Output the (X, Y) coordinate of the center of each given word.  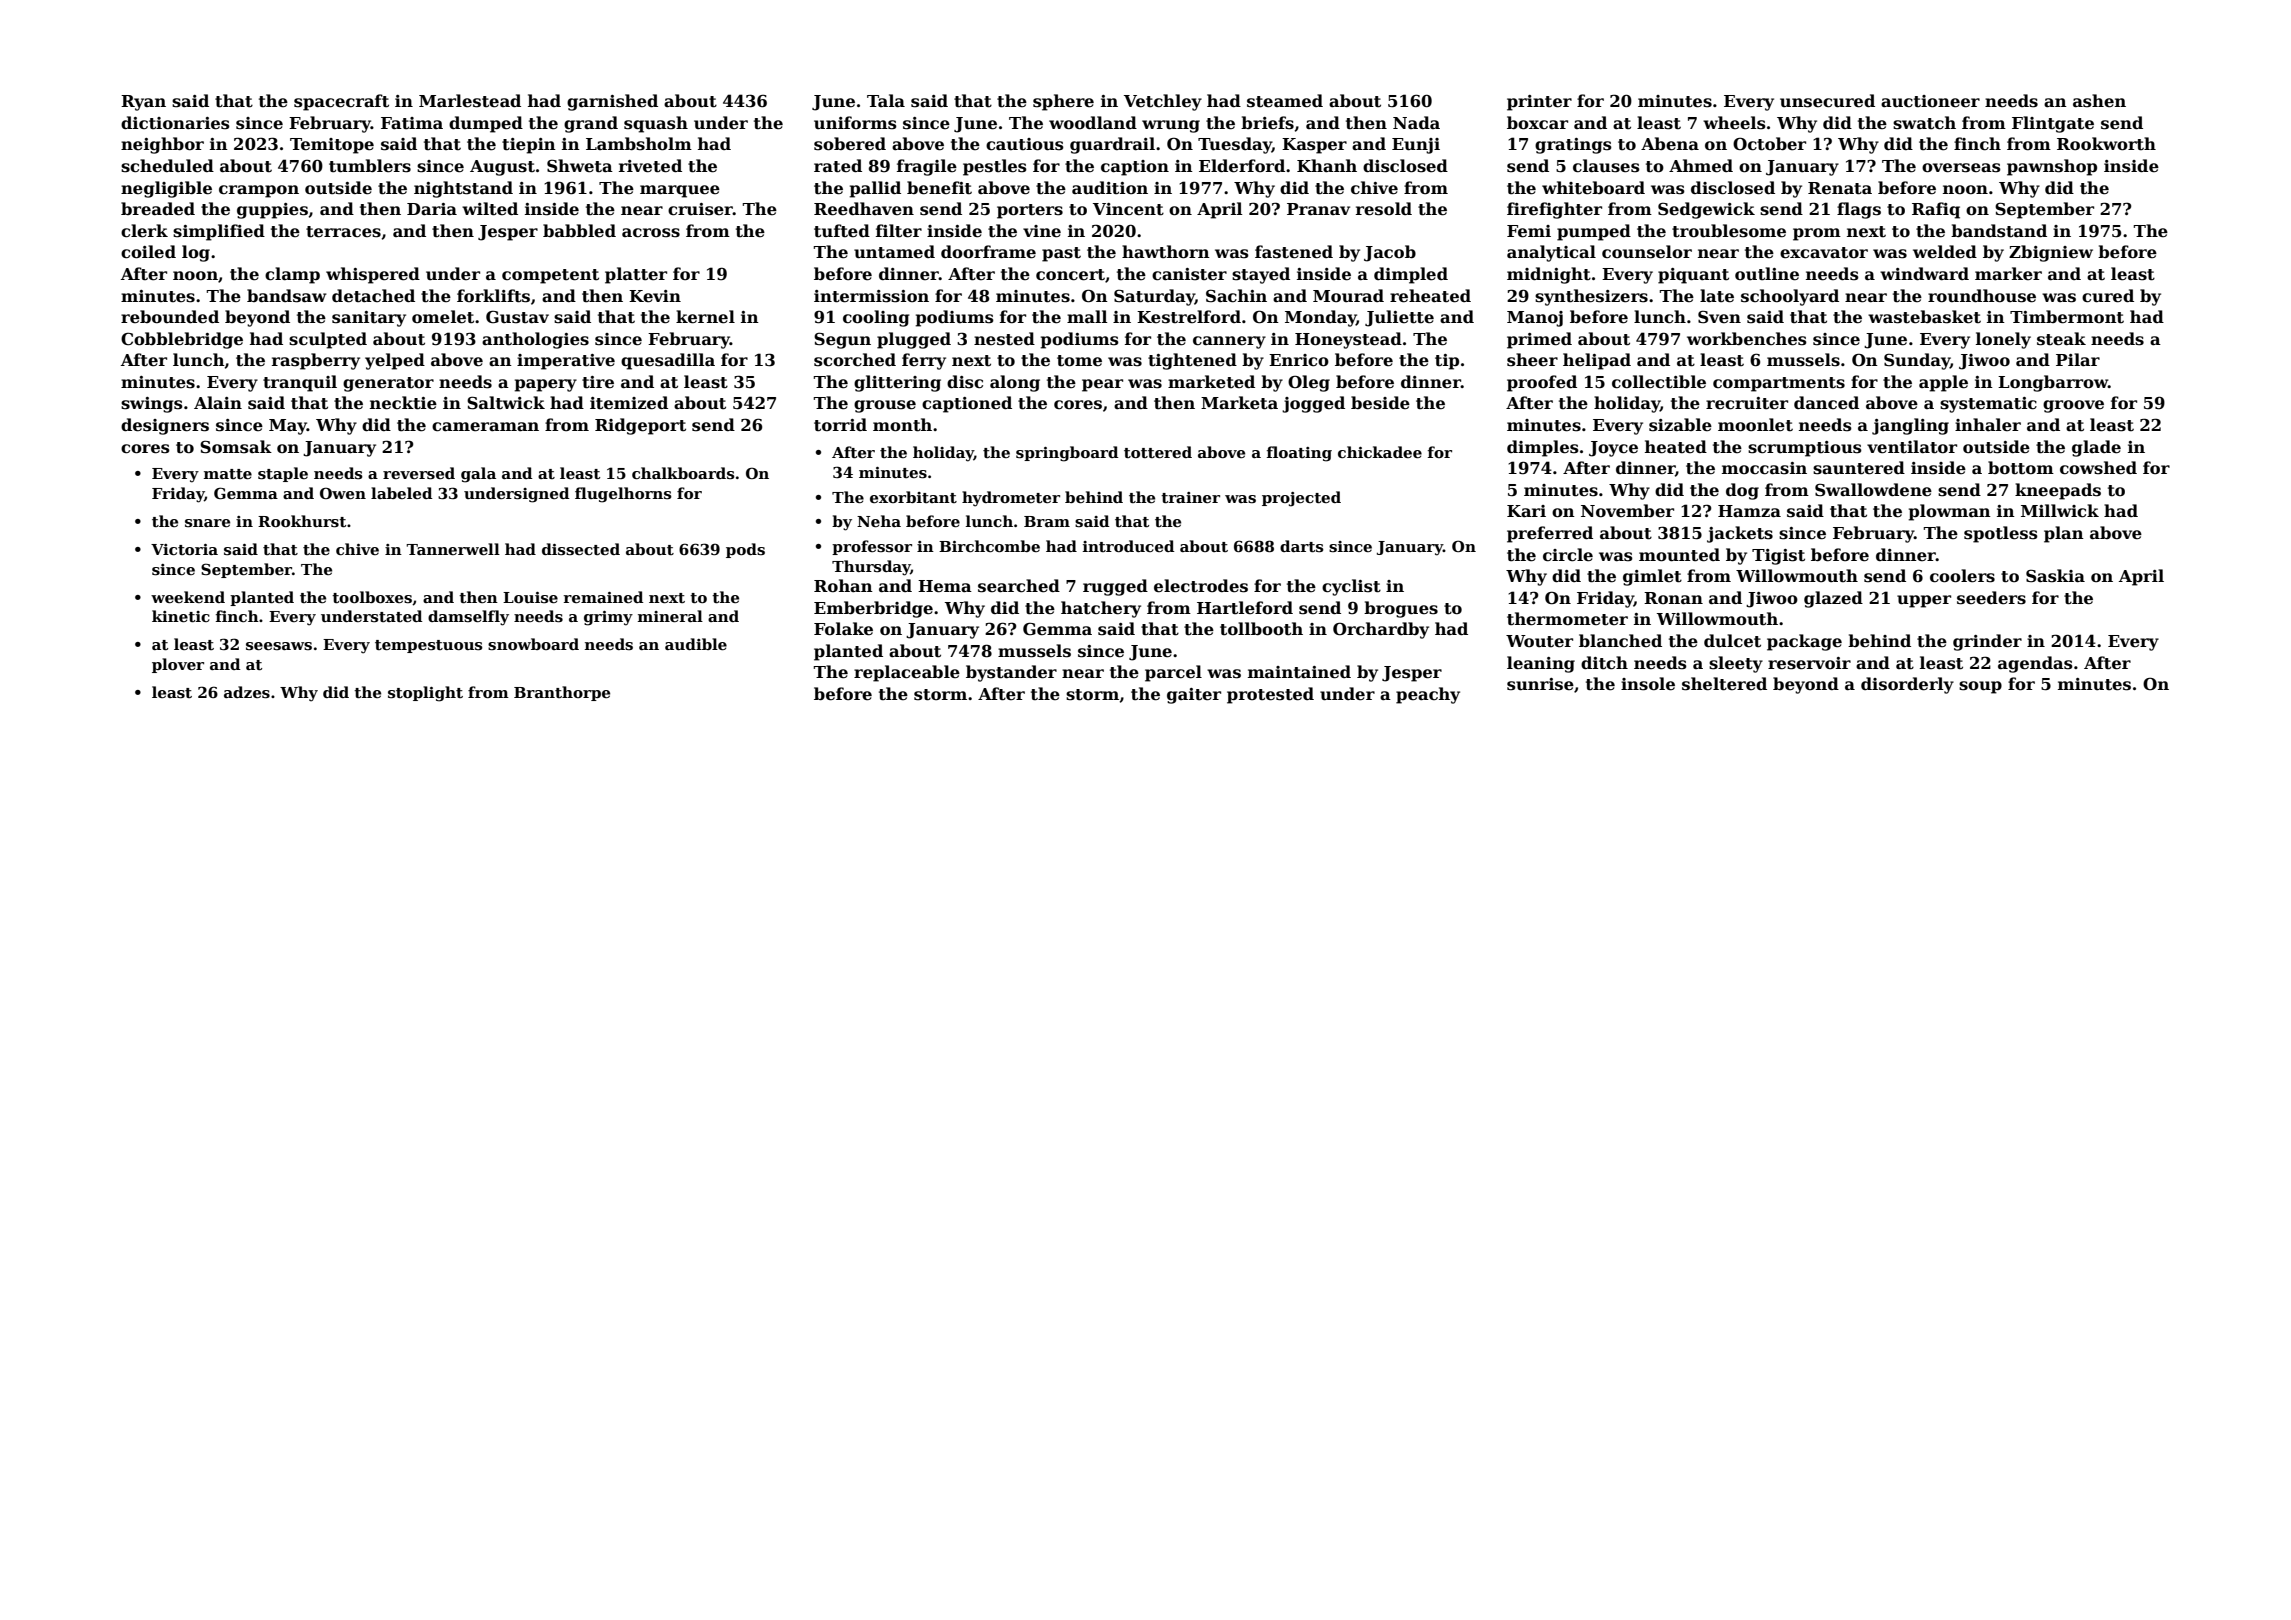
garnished (612, 102)
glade (2096, 448)
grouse (885, 406)
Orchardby (1381, 630)
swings (152, 405)
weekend (188, 597)
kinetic (181, 616)
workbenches (1747, 339)
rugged (1115, 587)
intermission (871, 296)
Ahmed (1701, 166)
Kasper (1314, 146)
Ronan (1673, 598)
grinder (1987, 642)
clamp (292, 275)
